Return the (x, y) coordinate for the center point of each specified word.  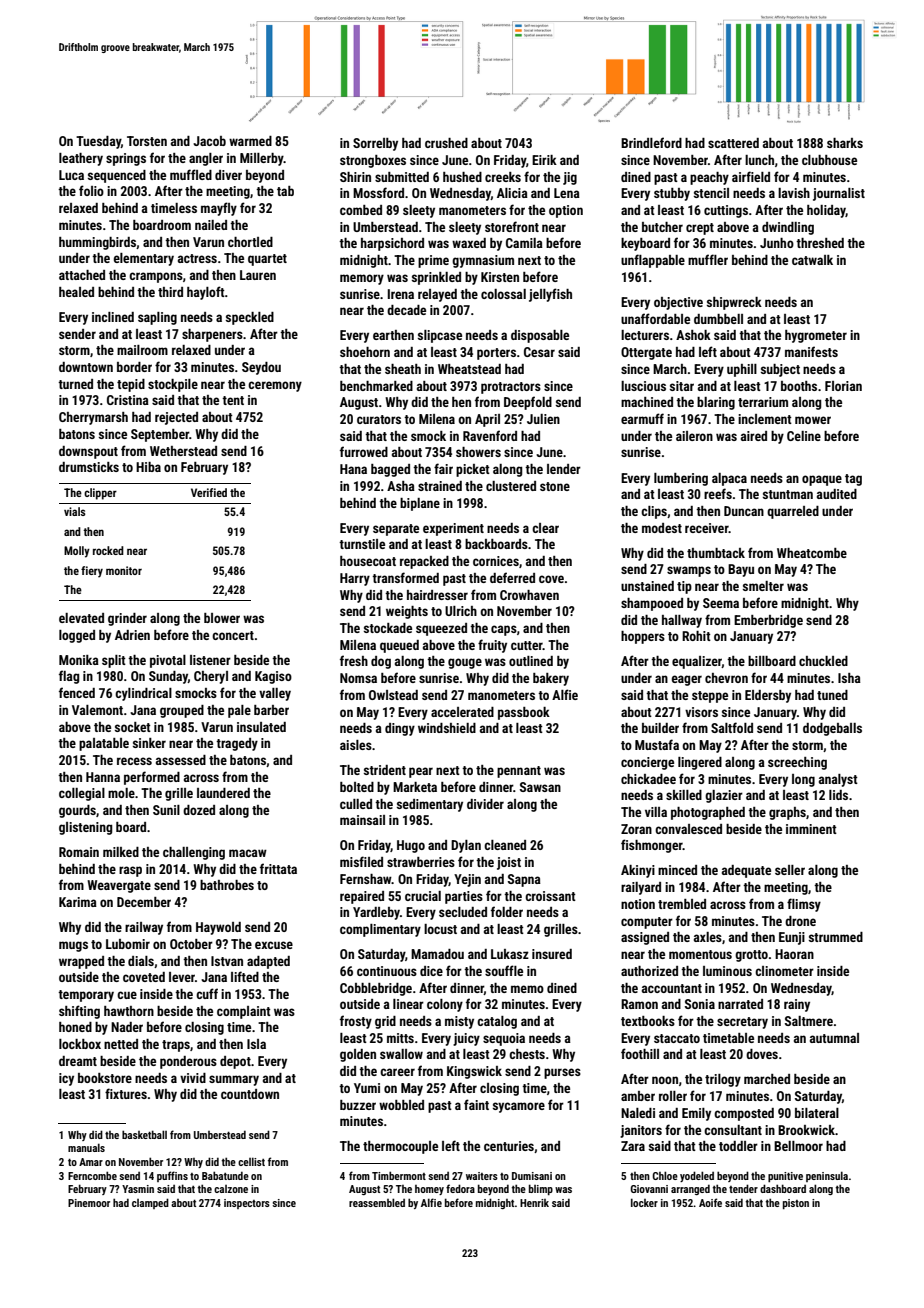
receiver (707, 528)
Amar (91, 1162)
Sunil (166, 810)
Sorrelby (375, 144)
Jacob (209, 141)
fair (443, 468)
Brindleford (651, 142)
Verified (209, 492)
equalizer (697, 662)
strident (385, 770)
